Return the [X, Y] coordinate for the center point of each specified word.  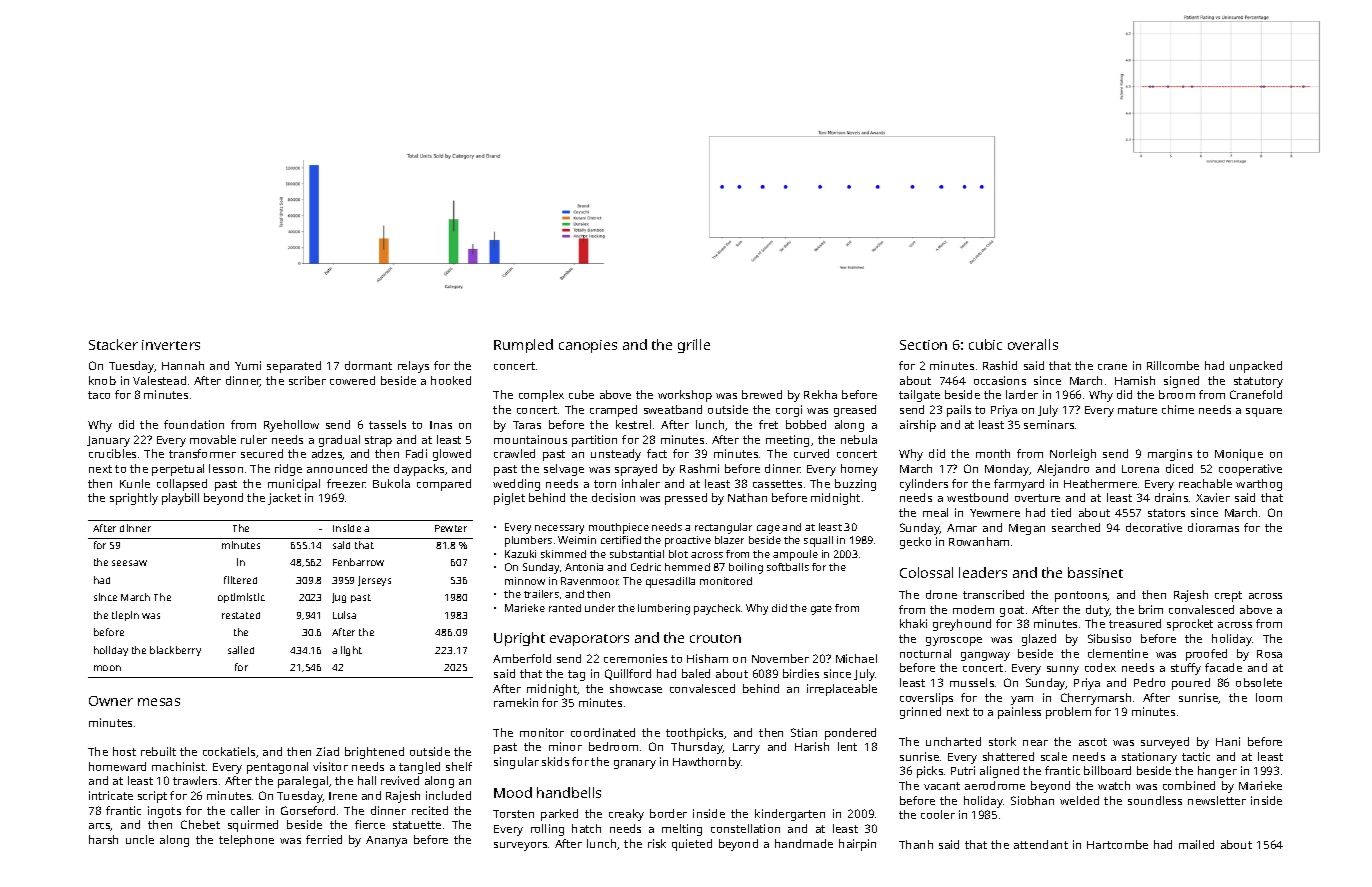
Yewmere [995, 513]
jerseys [374, 581]
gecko [915, 543]
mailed [1196, 844]
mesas [159, 702]
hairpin [857, 845]
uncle [140, 839]
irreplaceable [842, 690]
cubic [985, 344]
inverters [171, 345]
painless [1019, 713]
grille [694, 346]
